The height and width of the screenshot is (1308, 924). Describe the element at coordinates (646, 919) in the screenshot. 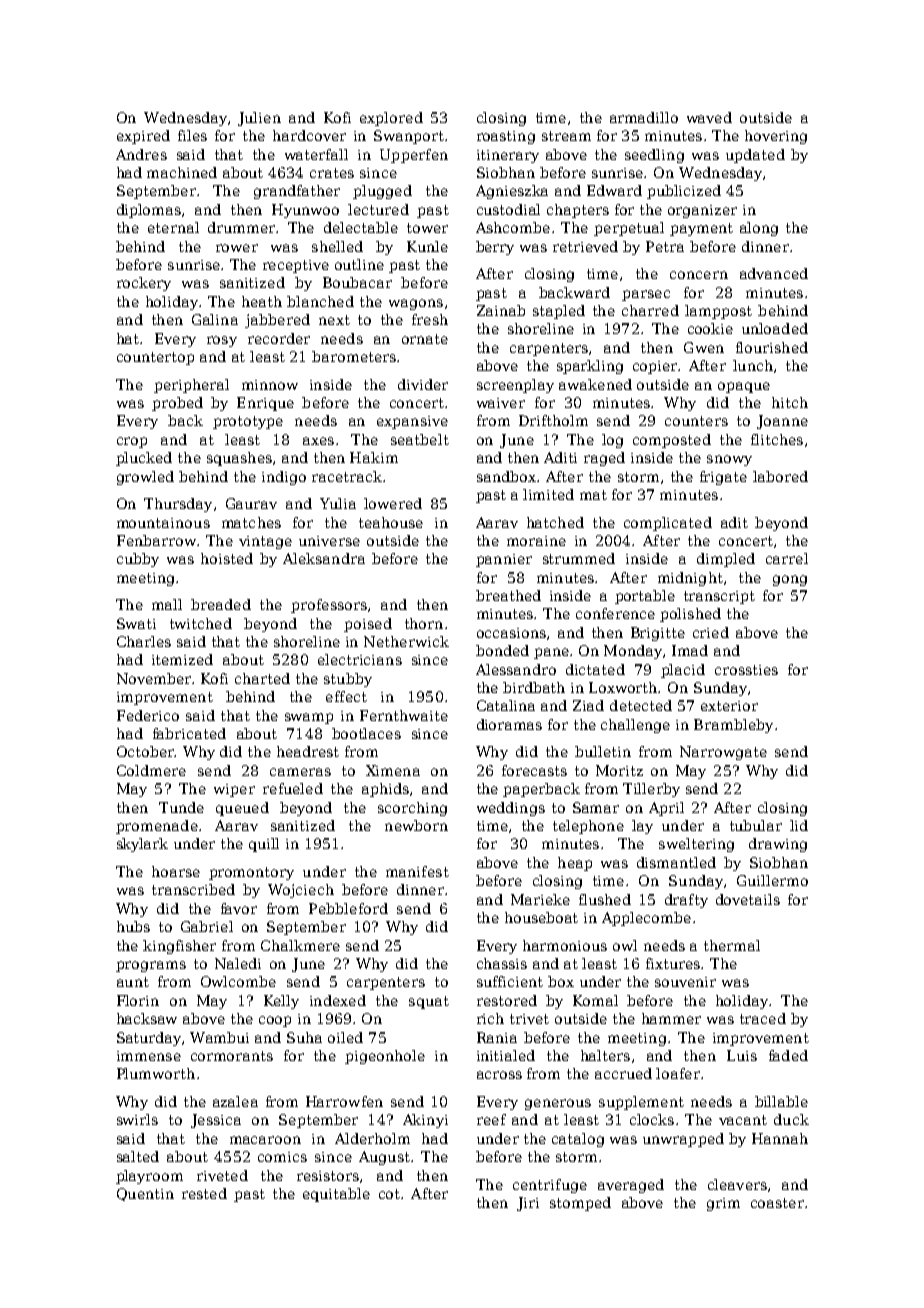

I see `Applecombe` at that location.
